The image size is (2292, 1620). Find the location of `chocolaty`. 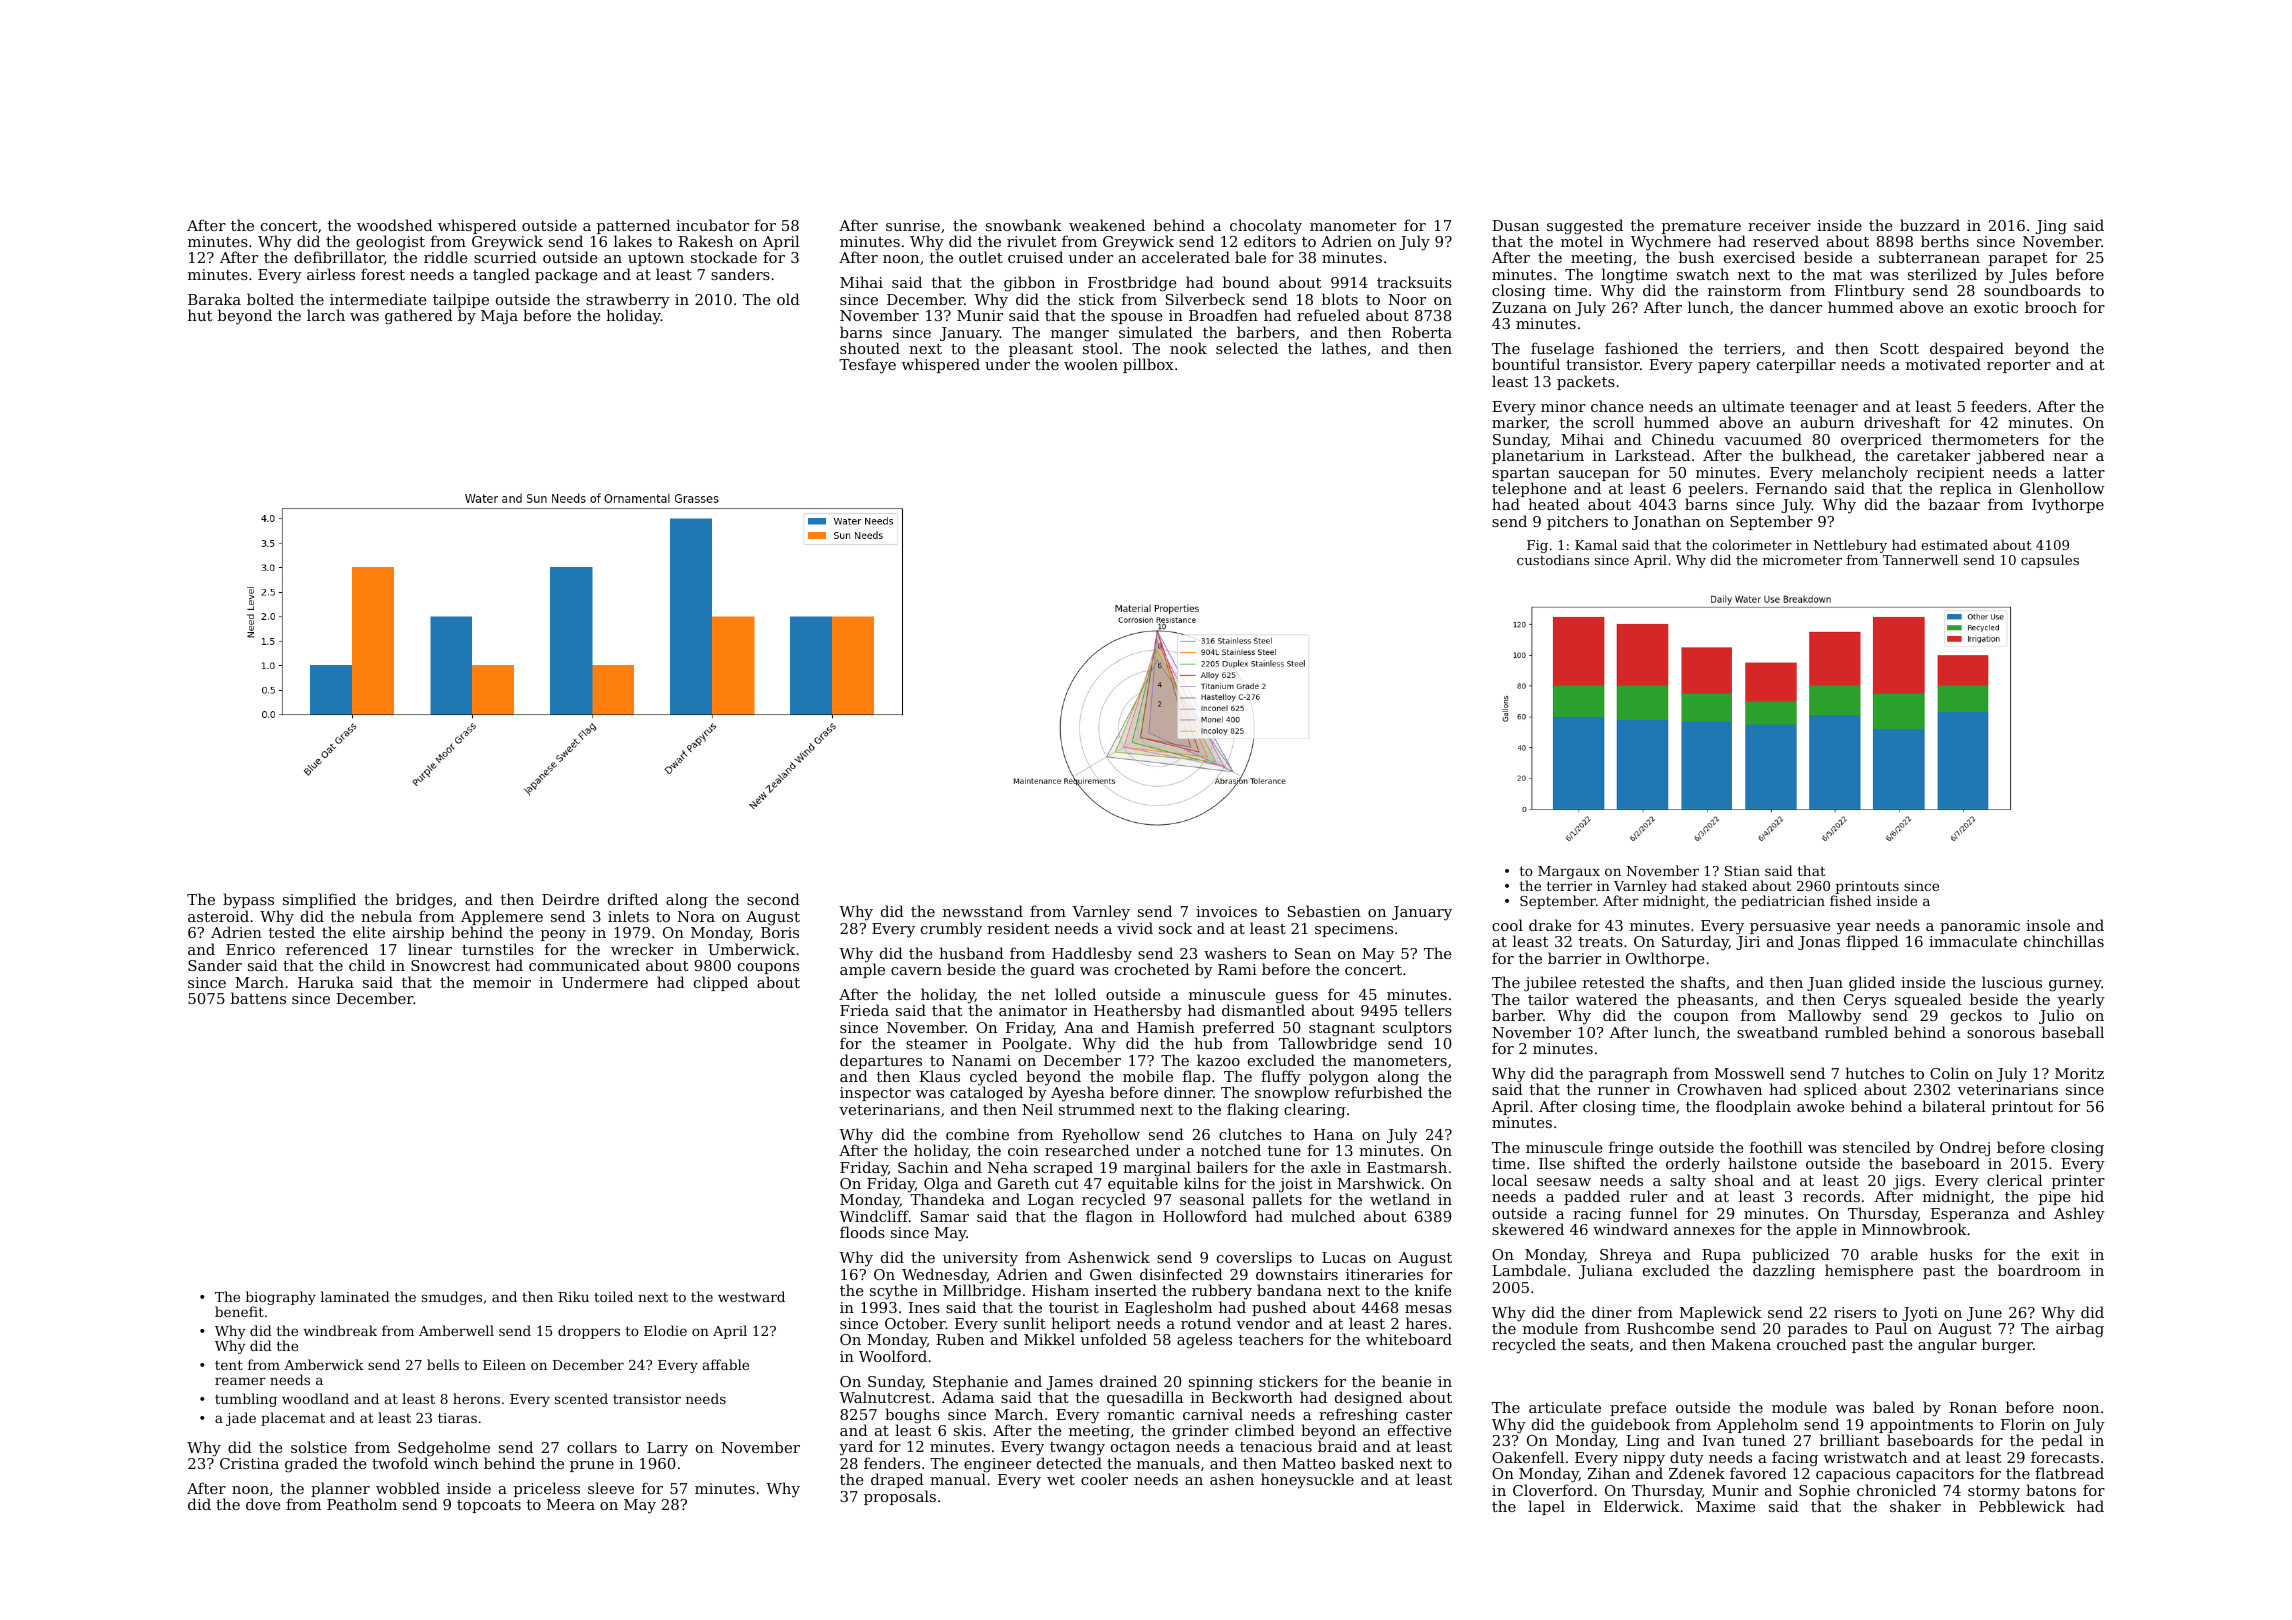

chocolaty is located at coordinates (1266, 227).
